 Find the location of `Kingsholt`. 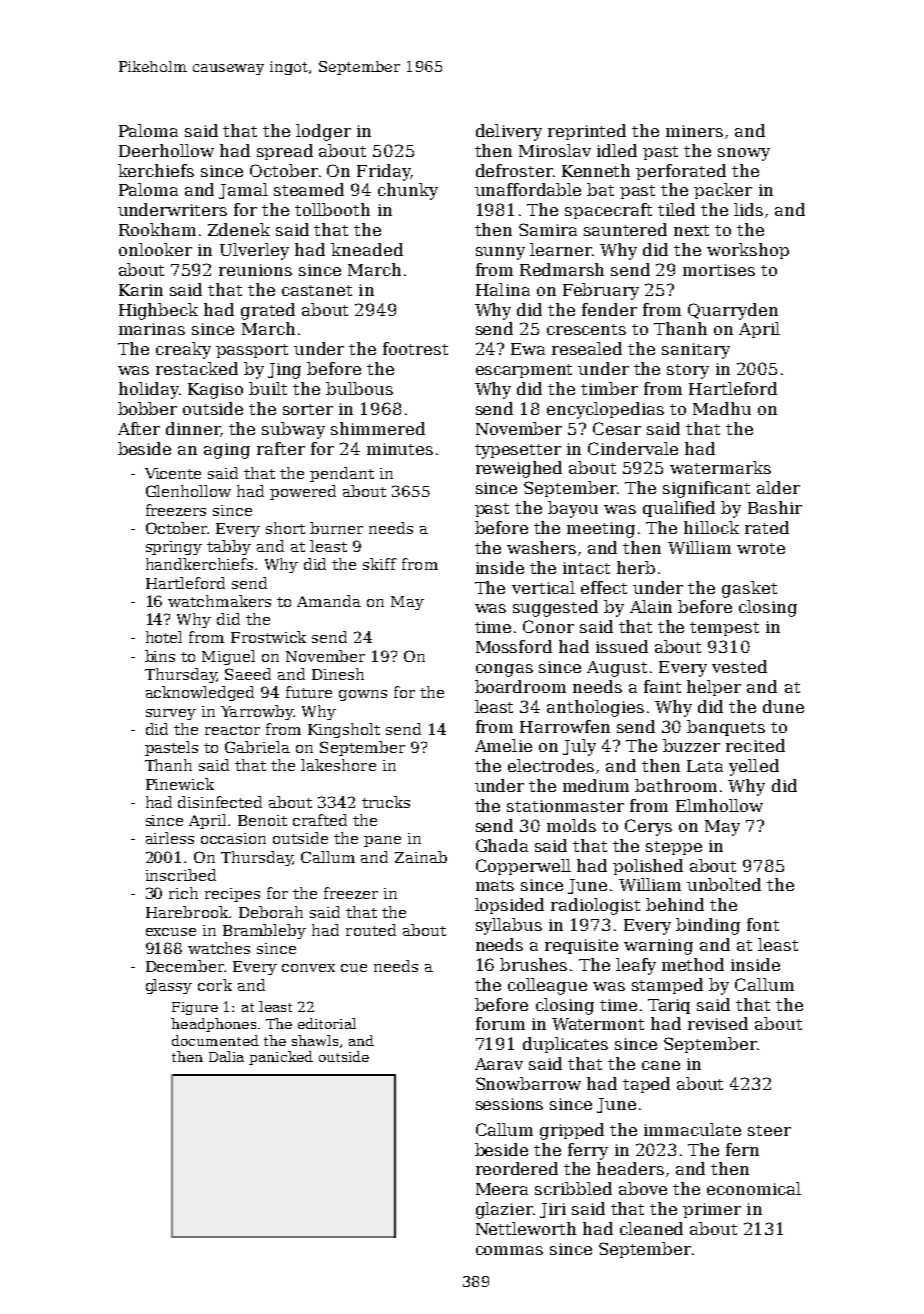

Kingsholt is located at coordinates (344, 730).
